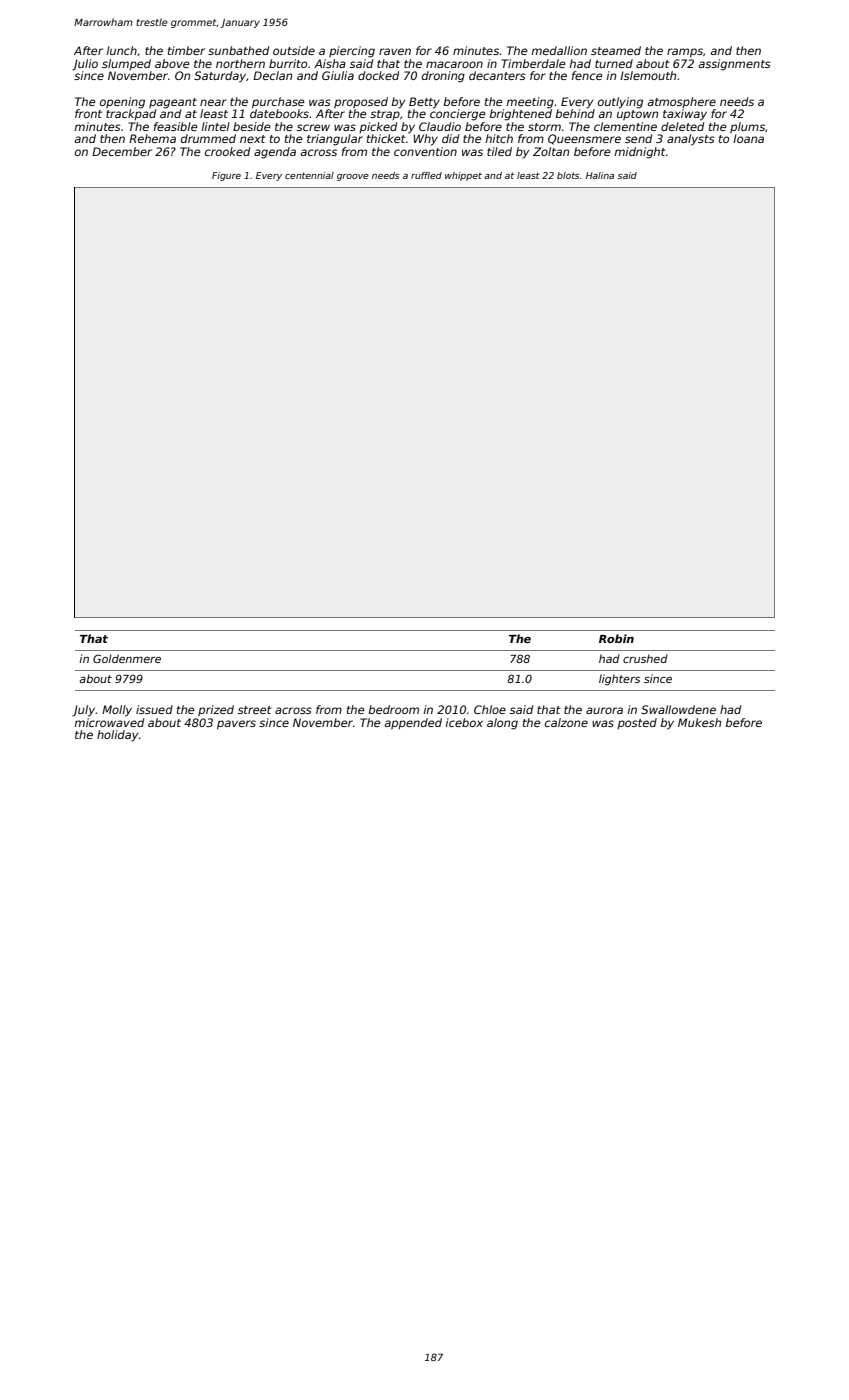 Image resolution: width=849 pixels, height=1400 pixels. What do you see at coordinates (699, 722) in the screenshot?
I see `Mukesh` at bounding box center [699, 722].
